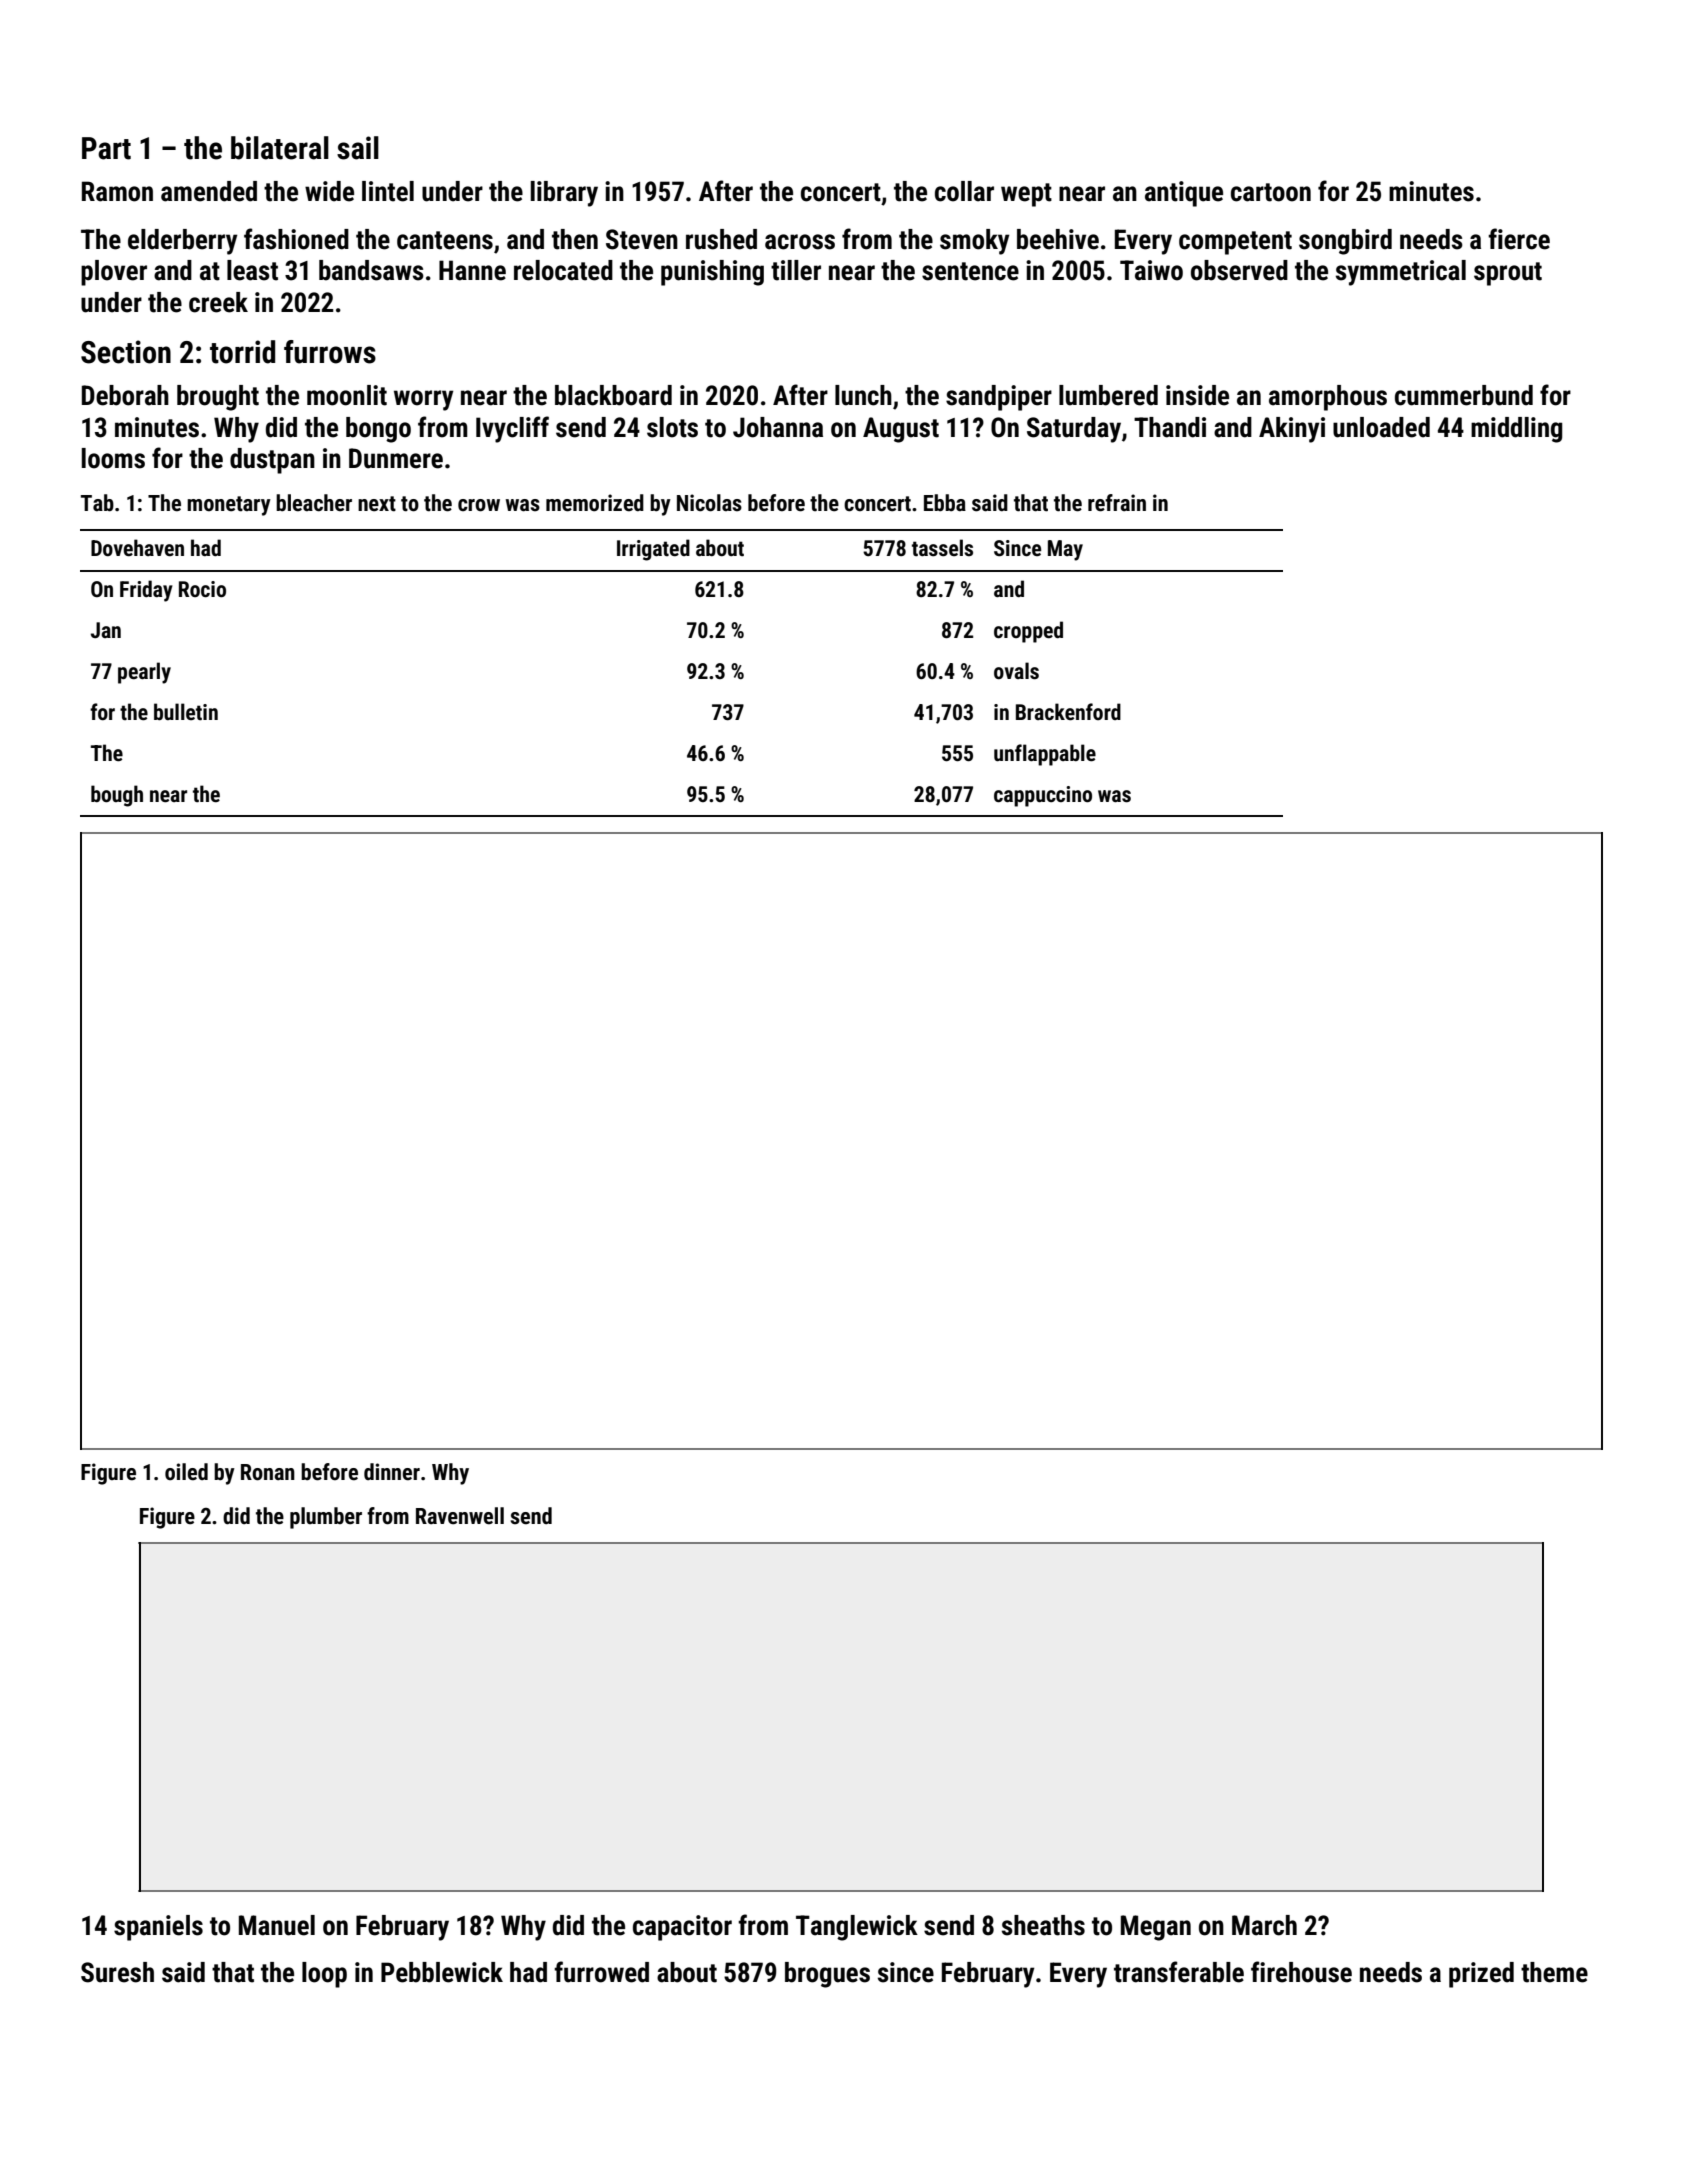 The height and width of the page is (2178, 1683). Describe the element at coordinates (827, 1975) in the page. I see `brogues` at that location.
